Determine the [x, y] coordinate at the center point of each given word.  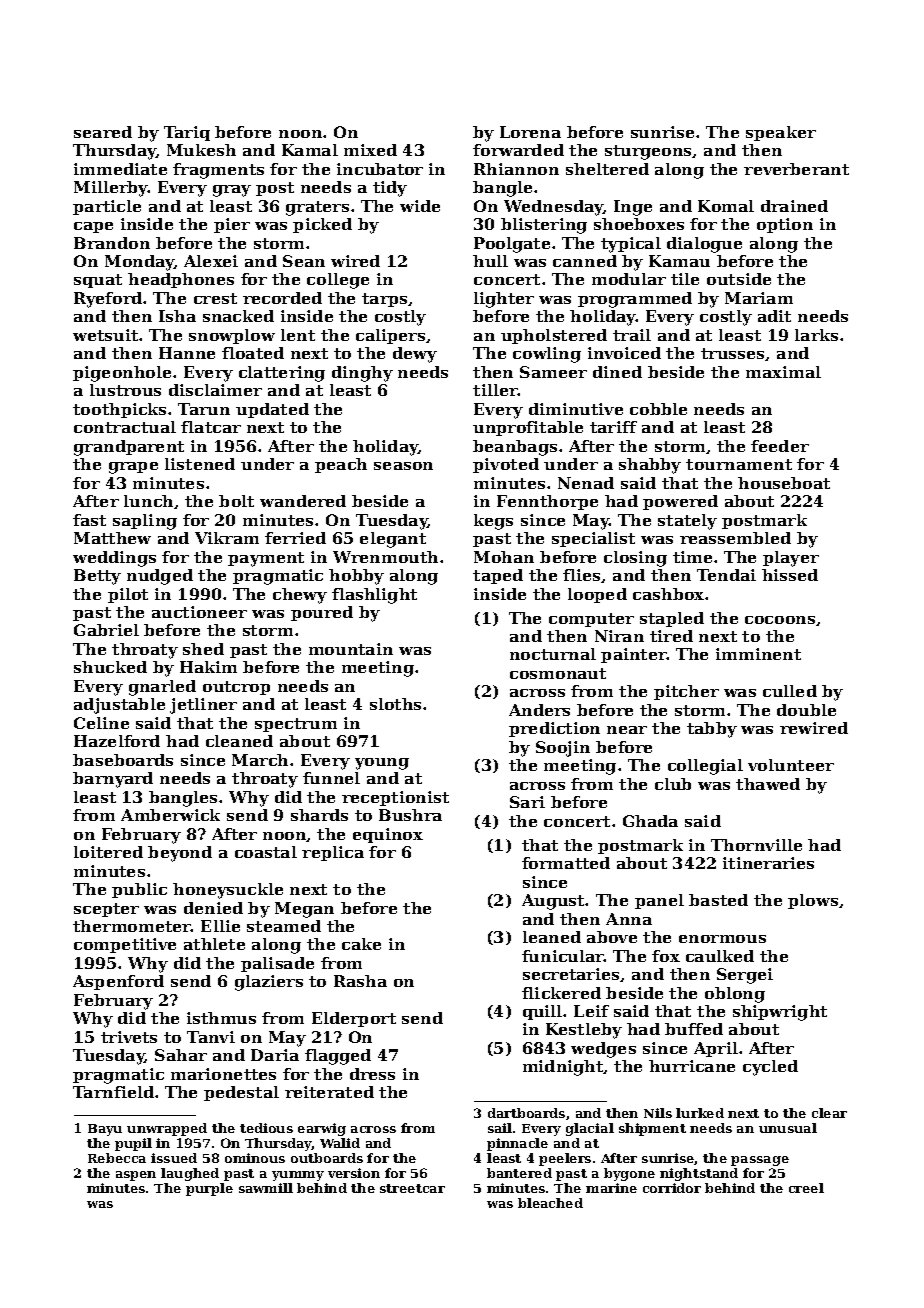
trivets [129, 1037]
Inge [633, 208]
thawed [768, 784]
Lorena [530, 132]
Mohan [504, 557]
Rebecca [117, 1158]
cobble [658, 409]
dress [372, 1074]
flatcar [211, 427]
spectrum [296, 725]
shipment [652, 1129]
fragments [218, 171]
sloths [395, 704]
